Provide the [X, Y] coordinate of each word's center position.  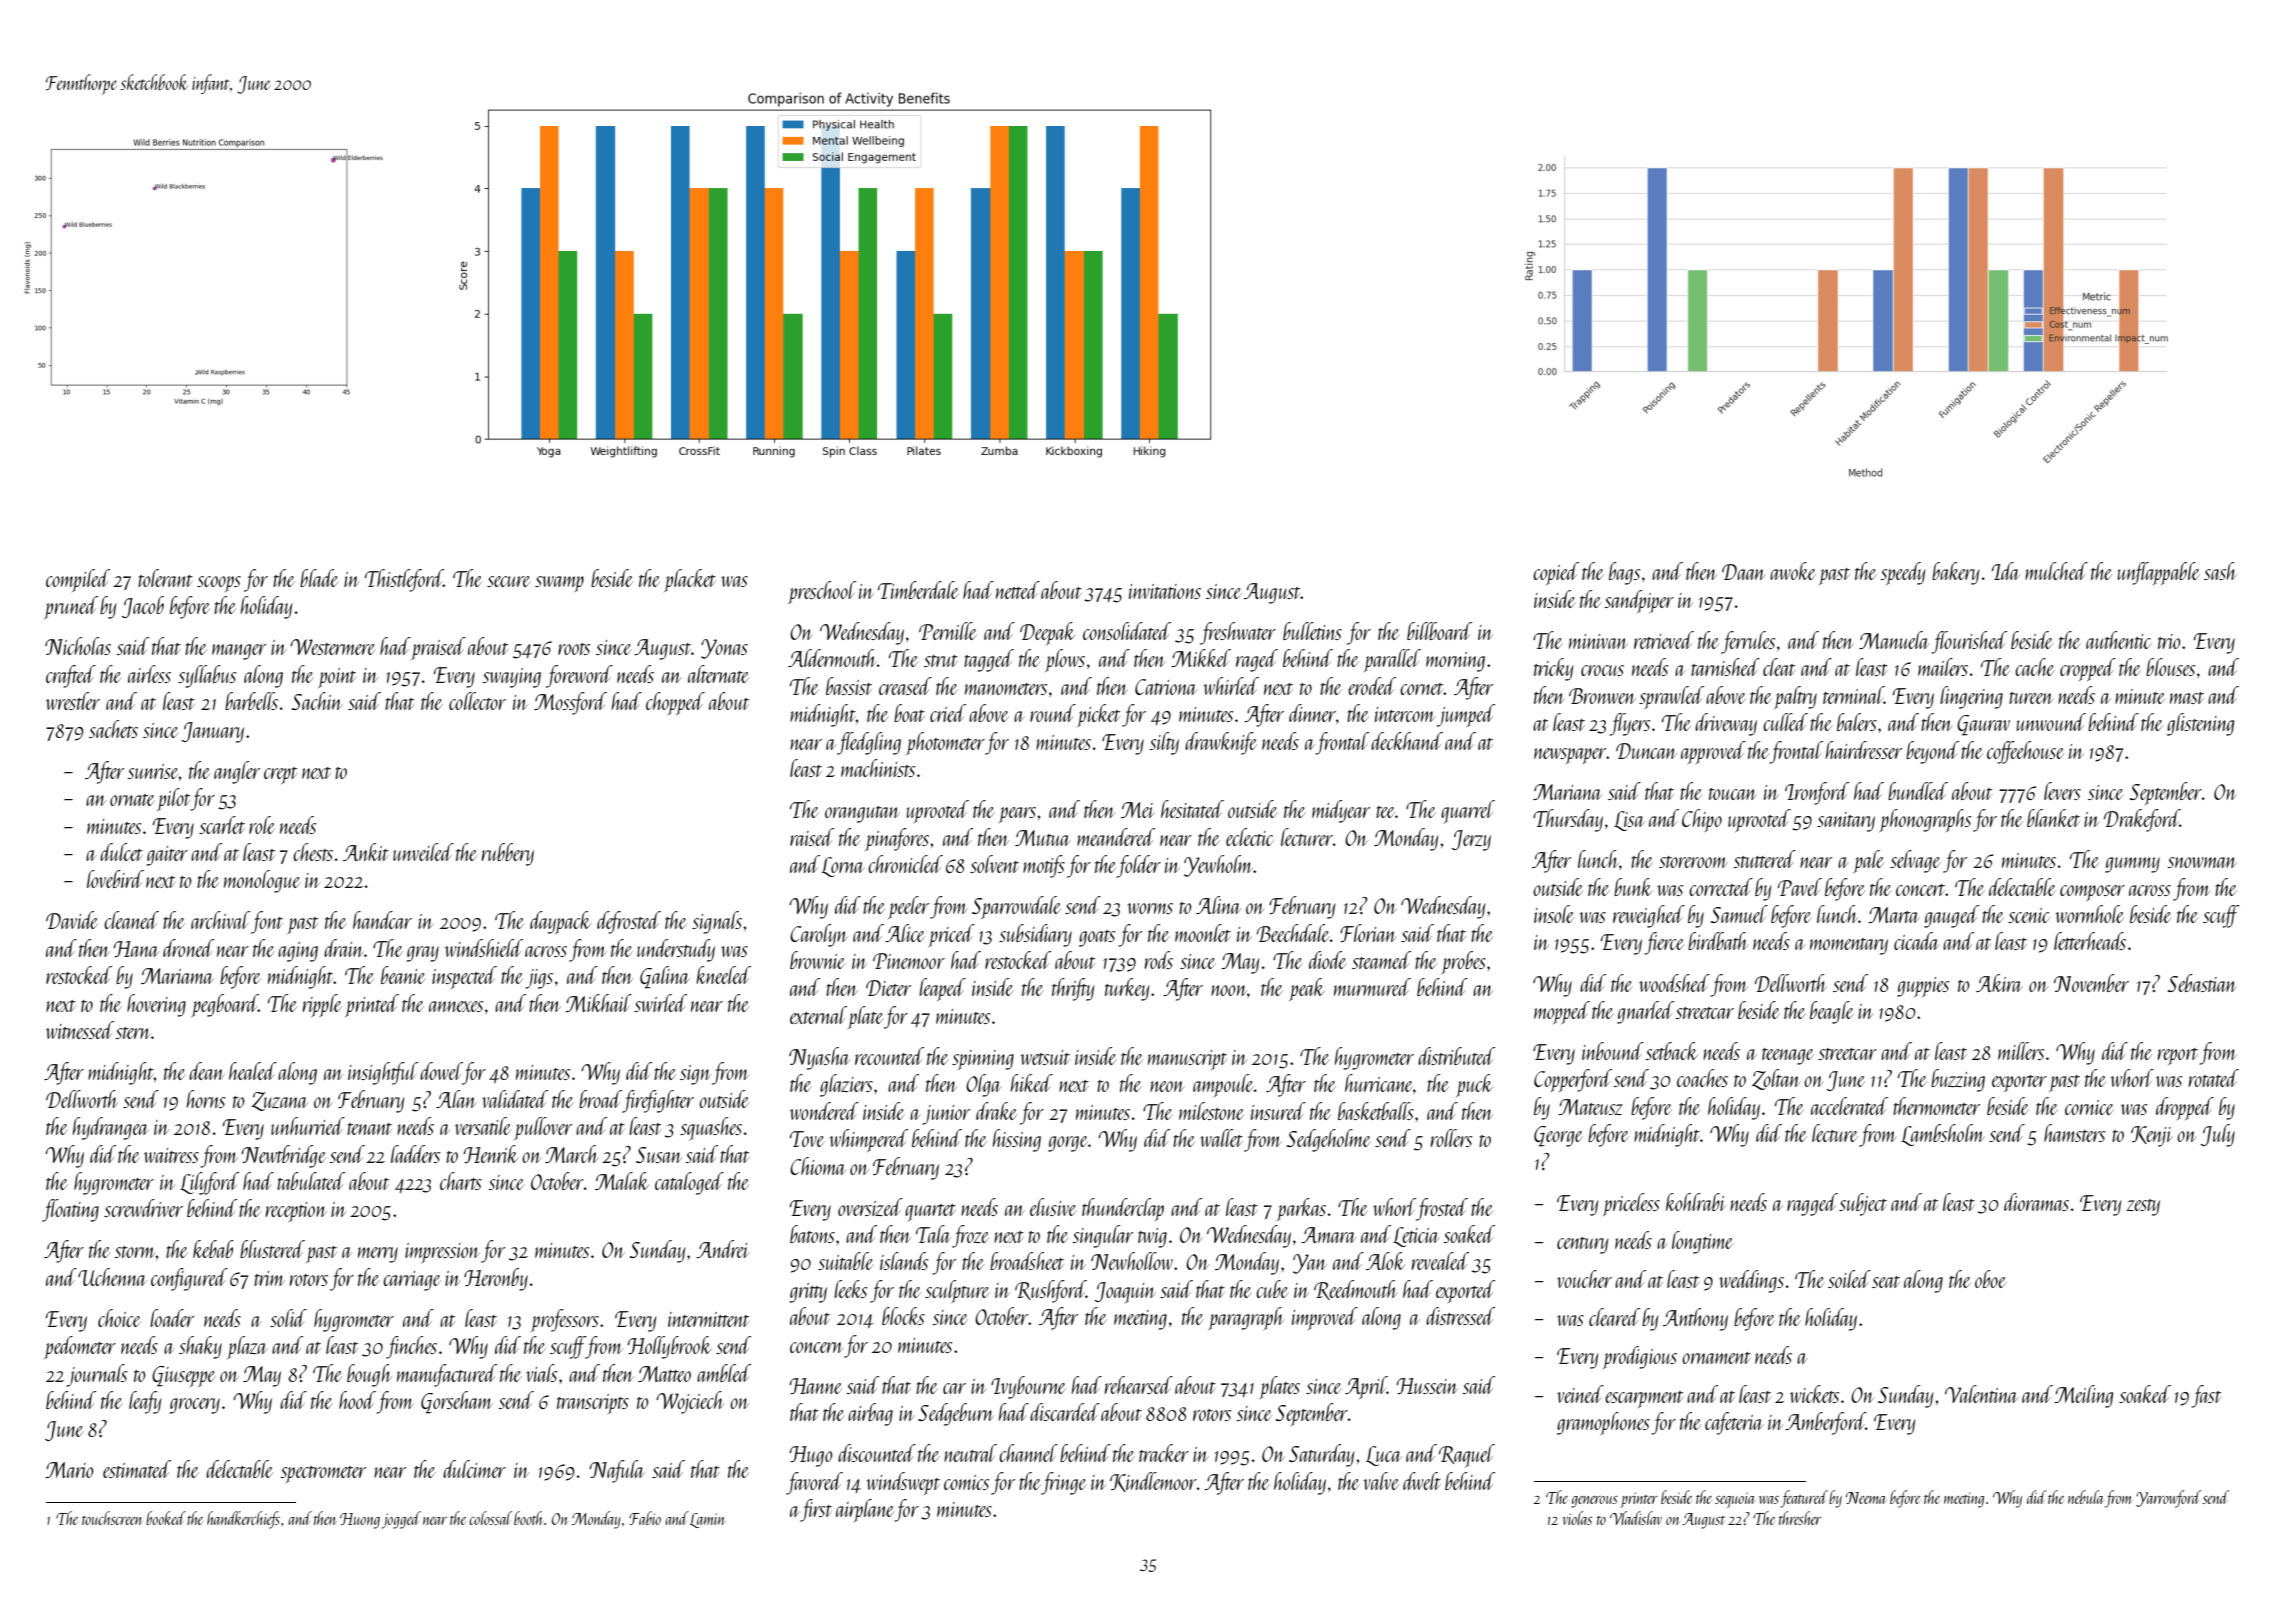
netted [1018, 590]
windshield [484, 948]
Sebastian [2202, 983]
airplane [865, 1510]
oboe [1990, 1279]
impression [442, 1253]
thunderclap [1123, 1209]
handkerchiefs [243, 1520]
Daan [1744, 572]
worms [1150, 908]
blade [319, 578]
